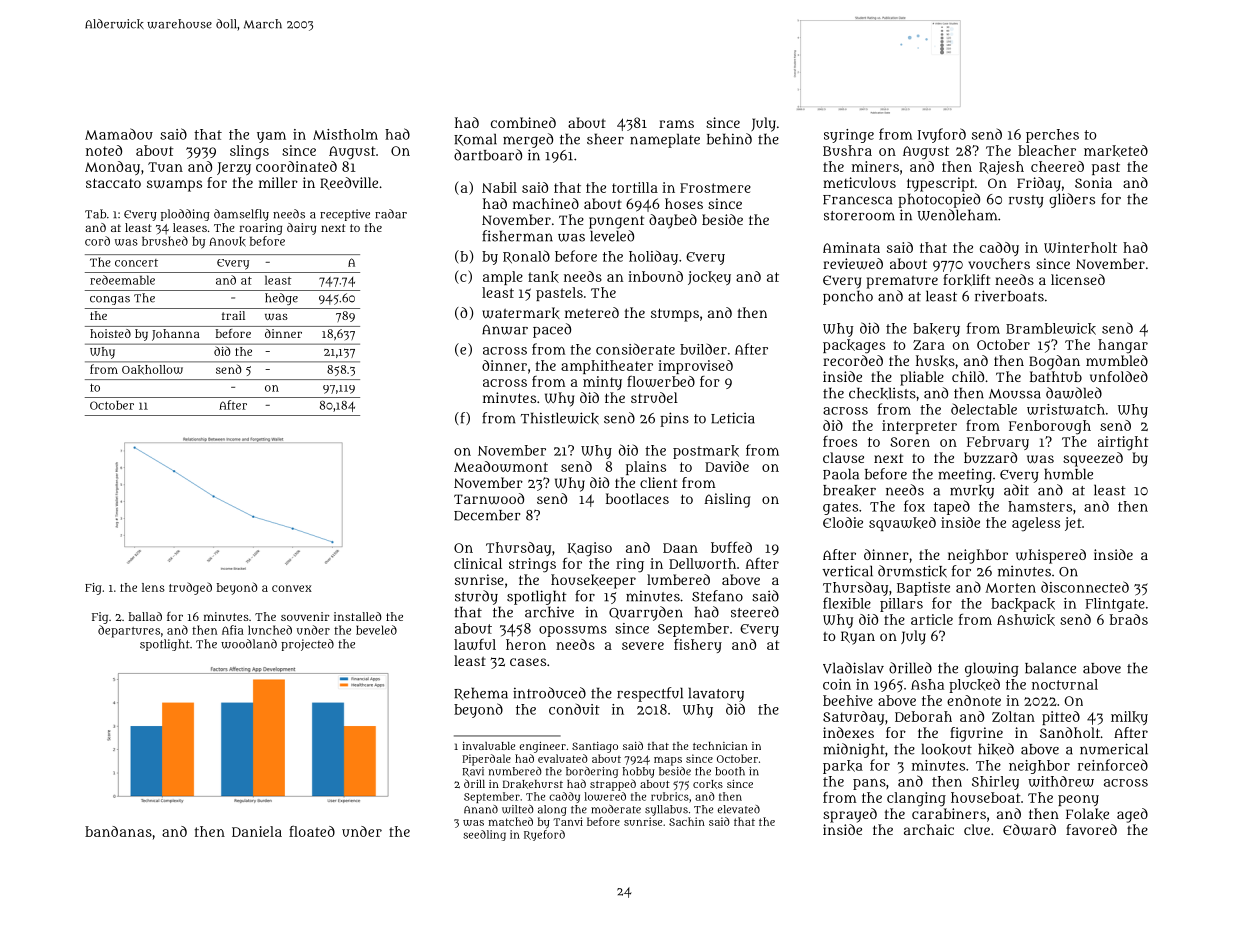  I want to click on lens, so click(153, 587).
